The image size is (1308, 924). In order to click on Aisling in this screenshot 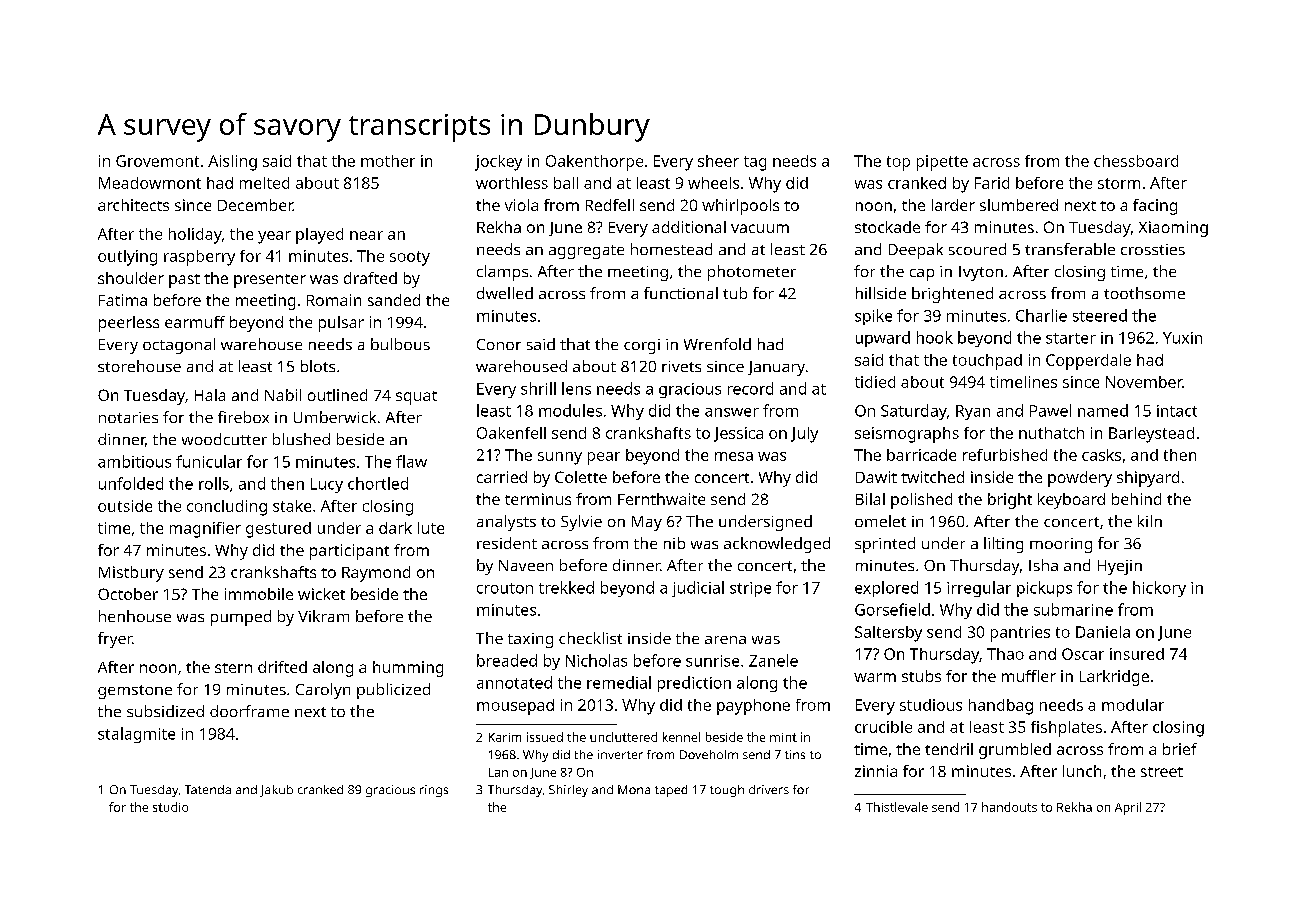, I will do `click(232, 163)`.
